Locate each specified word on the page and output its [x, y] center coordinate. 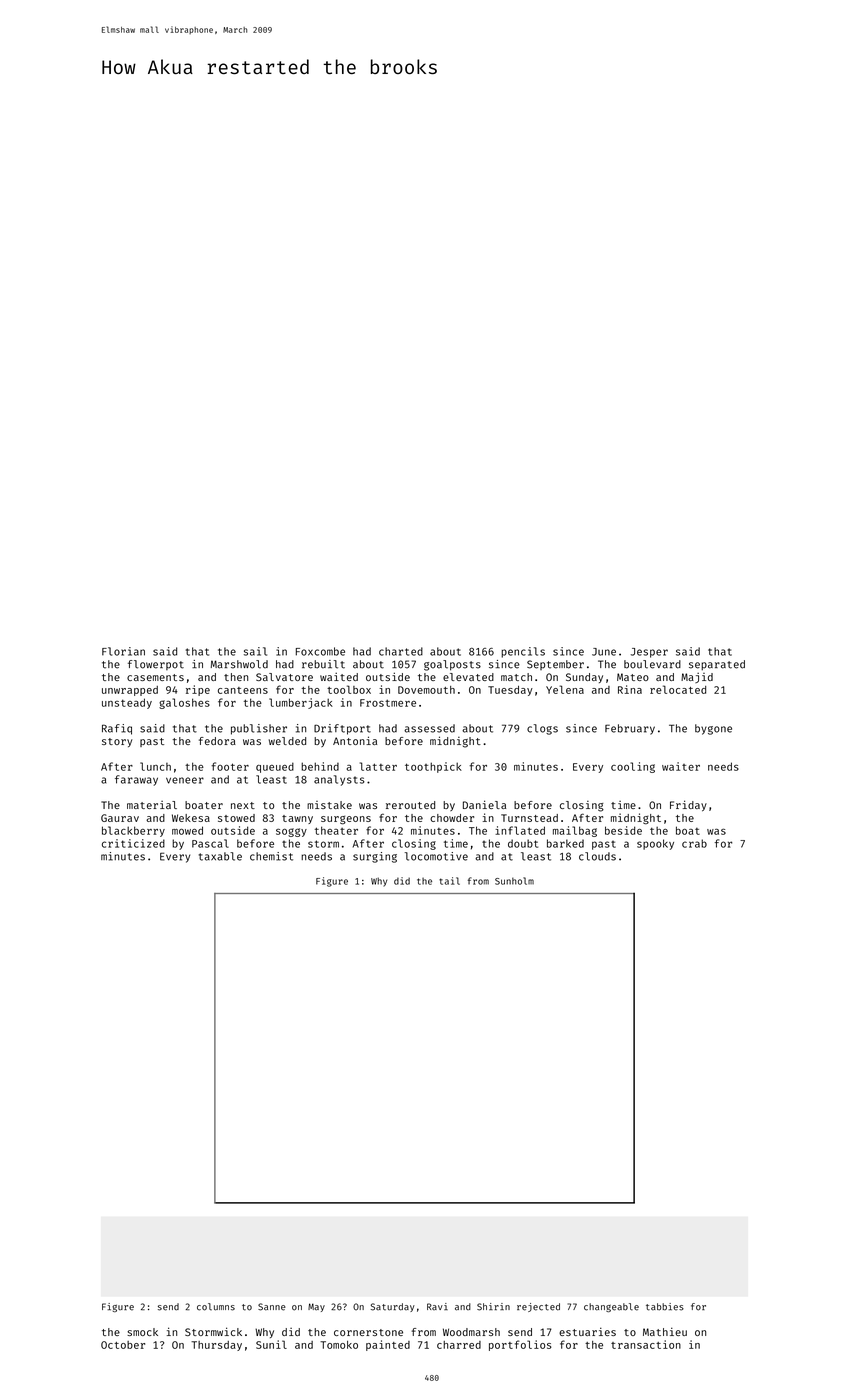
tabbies [665, 1307]
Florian [123, 651]
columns [216, 1307]
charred [459, 1345]
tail [449, 881]
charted [401, 651]
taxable [220, 856]
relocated [678, 689]
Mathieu [665, 1331]
